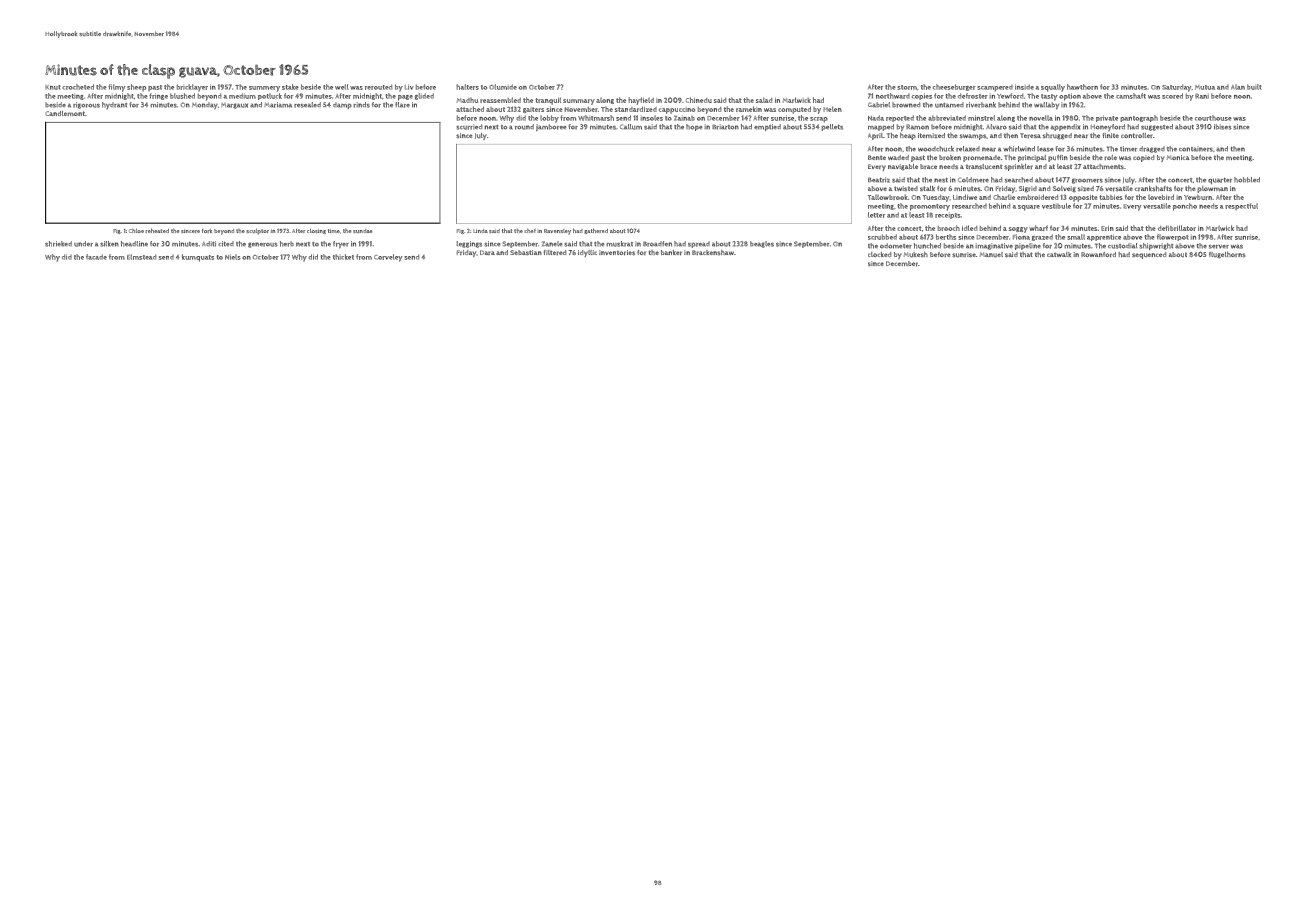 The image size is (1308, 924). Describe the element at coordinates (879, 180) in the image. I see `Beatriz` at that location.
